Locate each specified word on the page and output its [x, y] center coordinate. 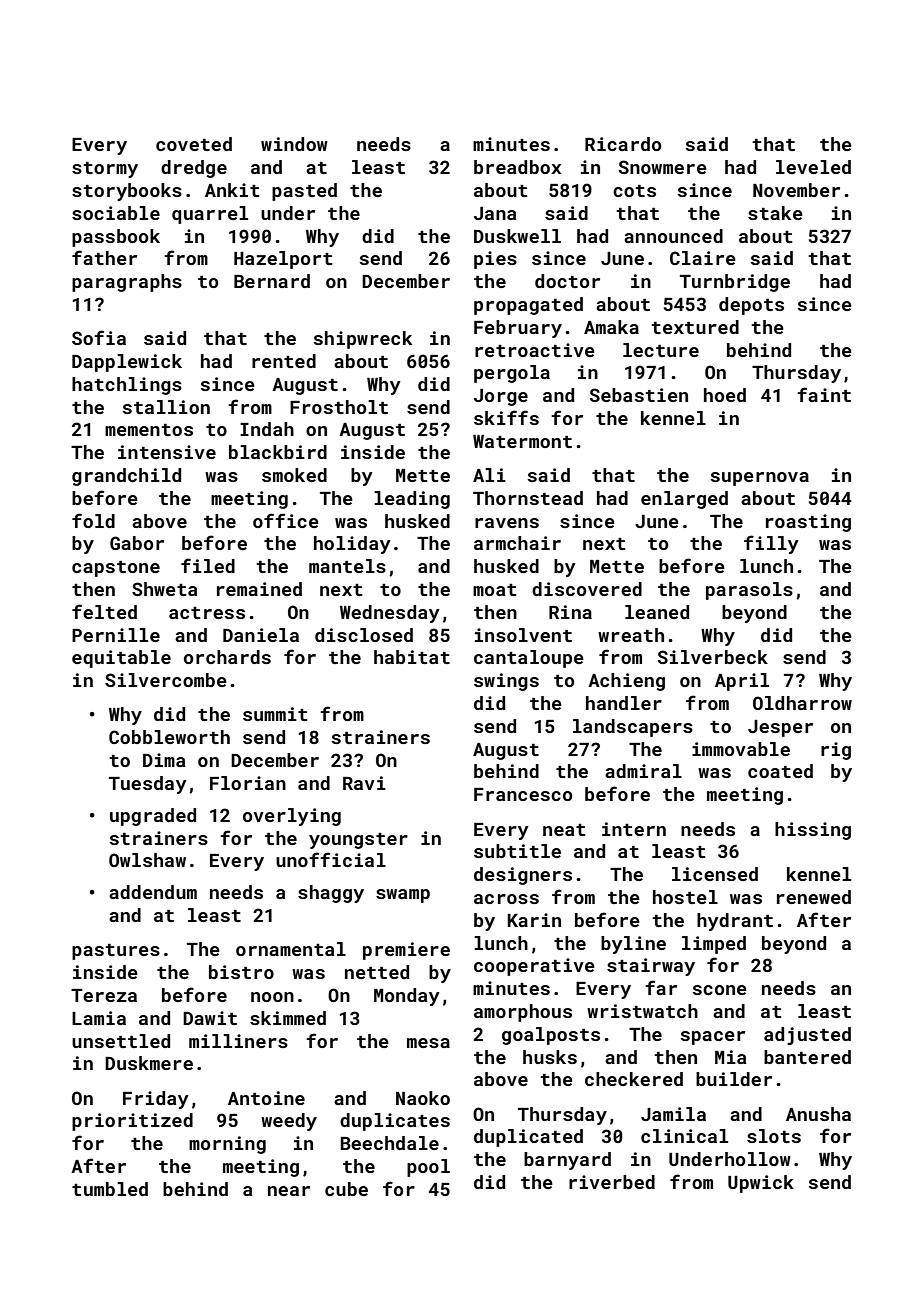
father [104, 257]
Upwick [761, 1184]
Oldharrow [802, 703]
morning [227, 1145]
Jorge [501, 397]
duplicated [528, 1138]
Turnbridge [735, 283]
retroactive [535, 350]
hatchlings [127, 386]
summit [275, 714]
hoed [725, 395]
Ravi [364, 783]
